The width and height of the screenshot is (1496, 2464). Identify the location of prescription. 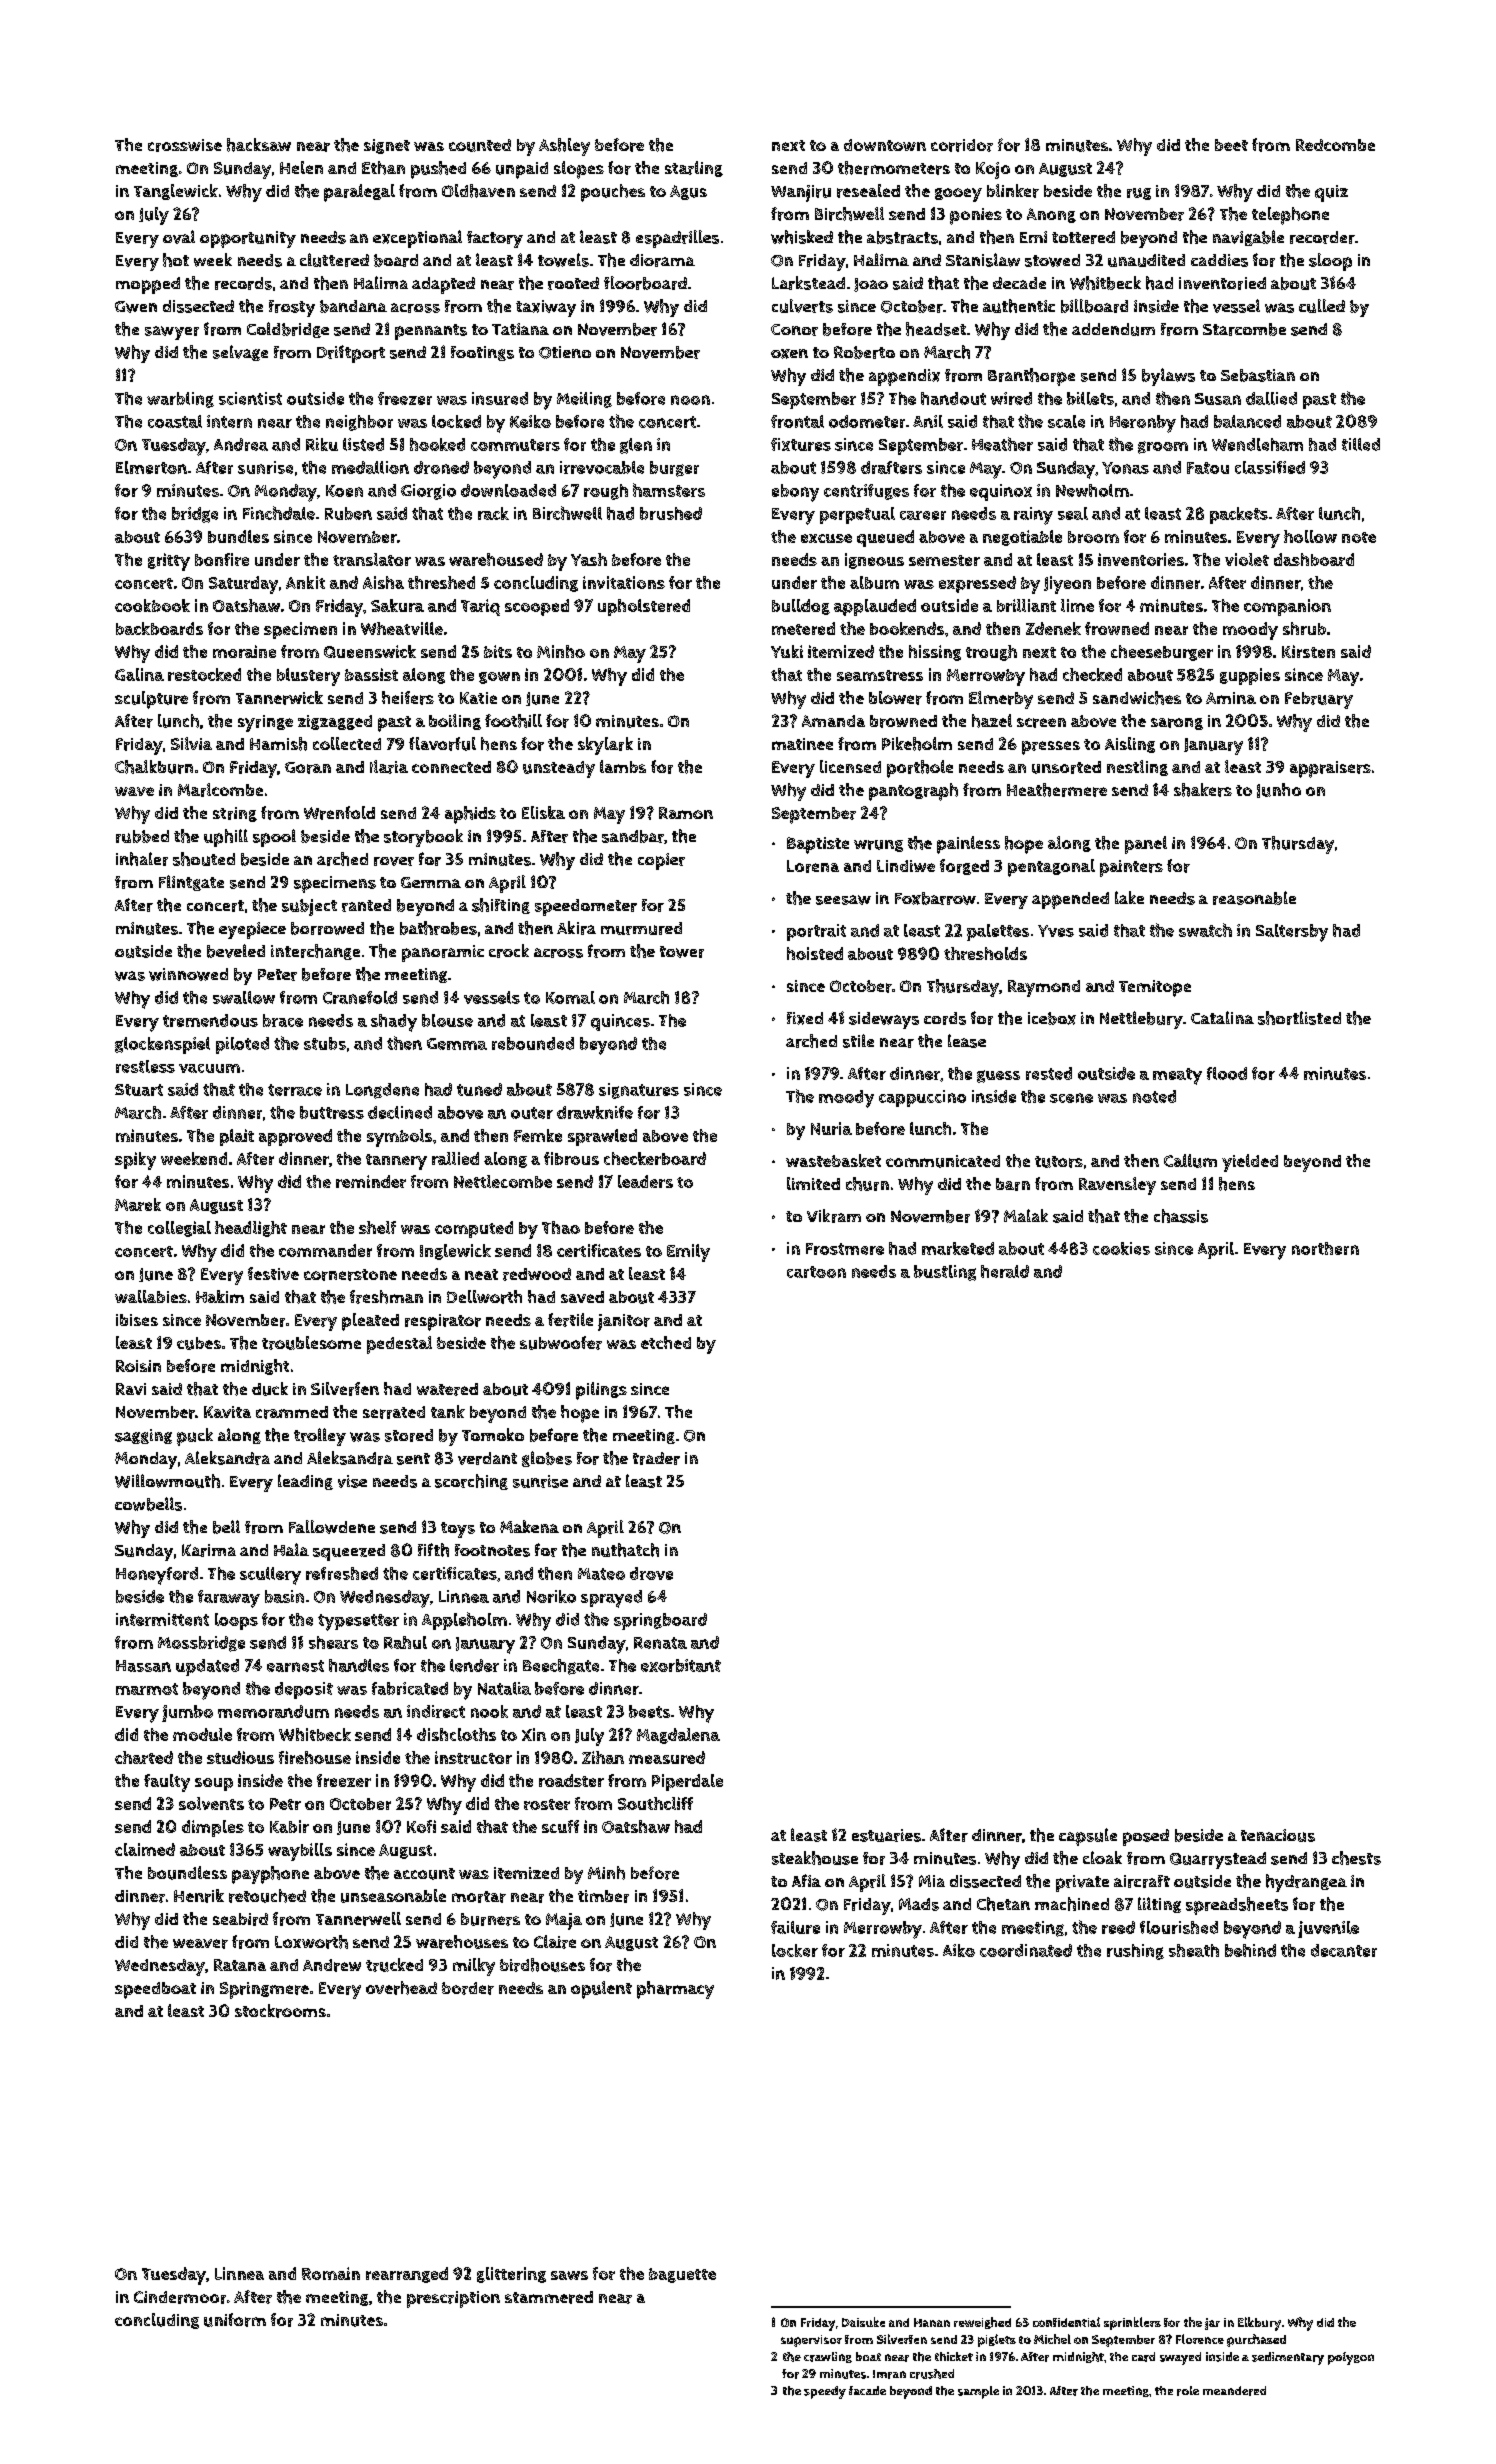
(453, 2299).
